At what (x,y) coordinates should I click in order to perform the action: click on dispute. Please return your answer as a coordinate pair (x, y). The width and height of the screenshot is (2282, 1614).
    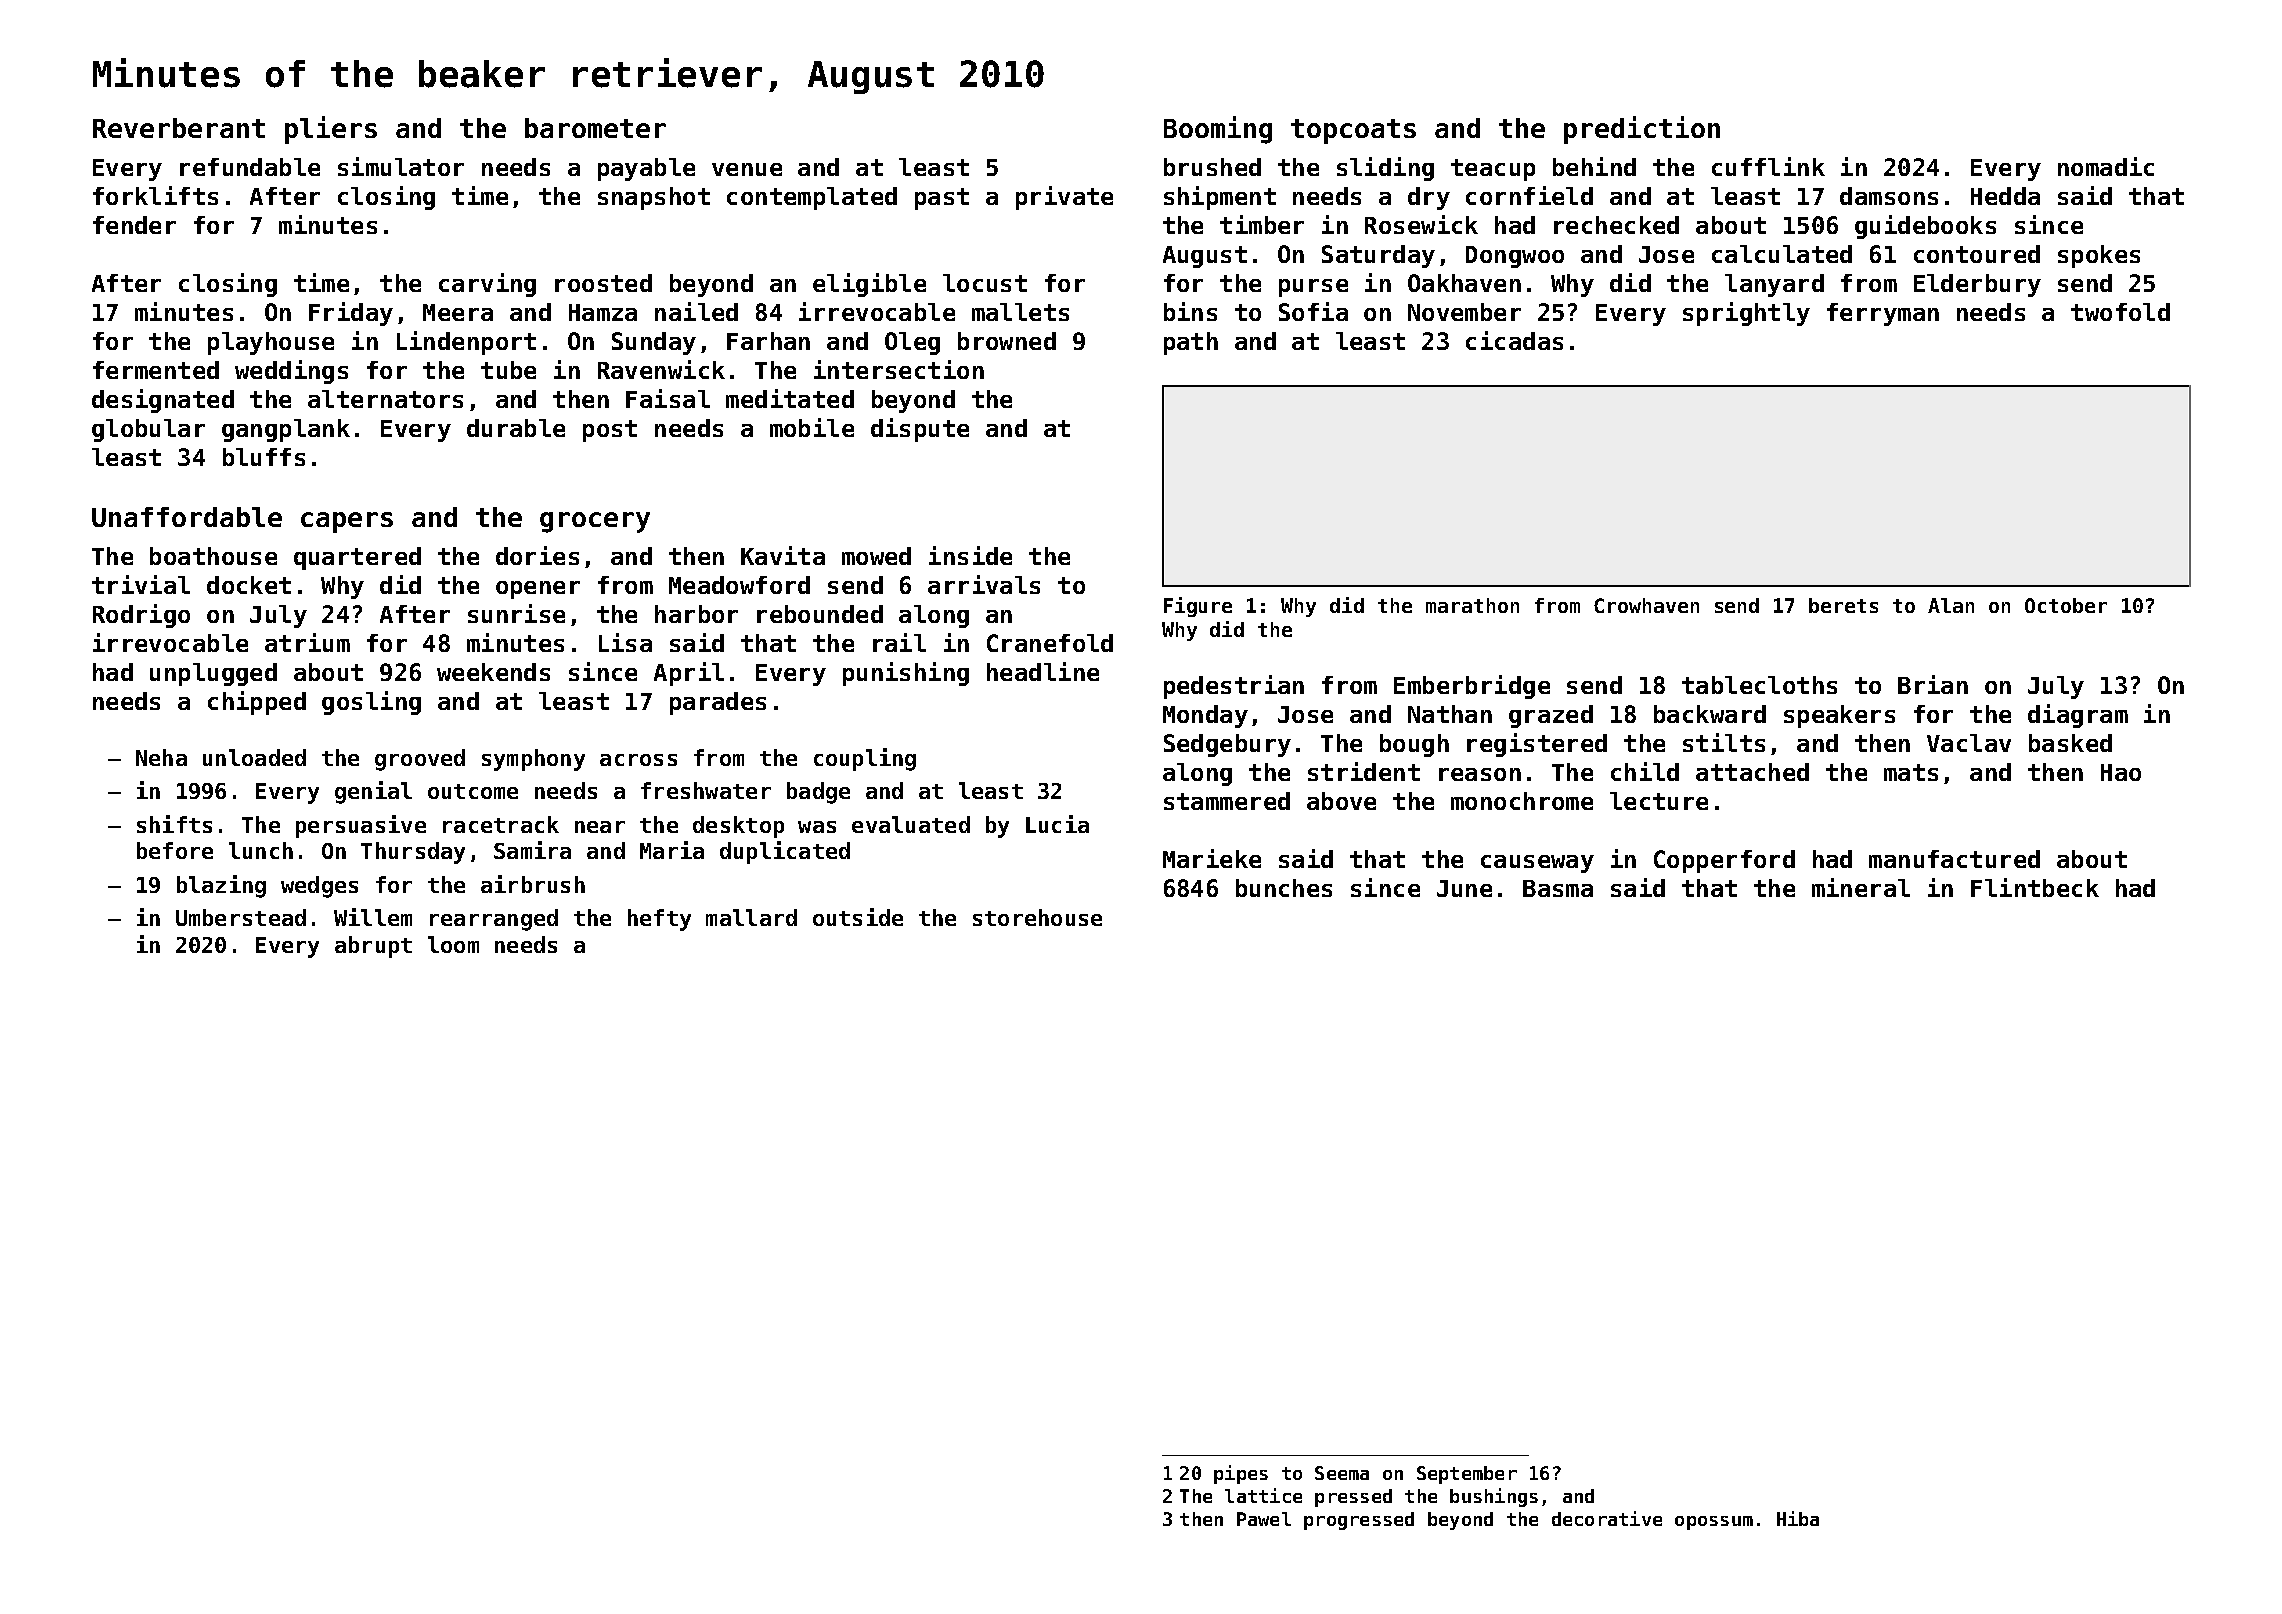
    Looking at the image, I should click on (920, 430).
